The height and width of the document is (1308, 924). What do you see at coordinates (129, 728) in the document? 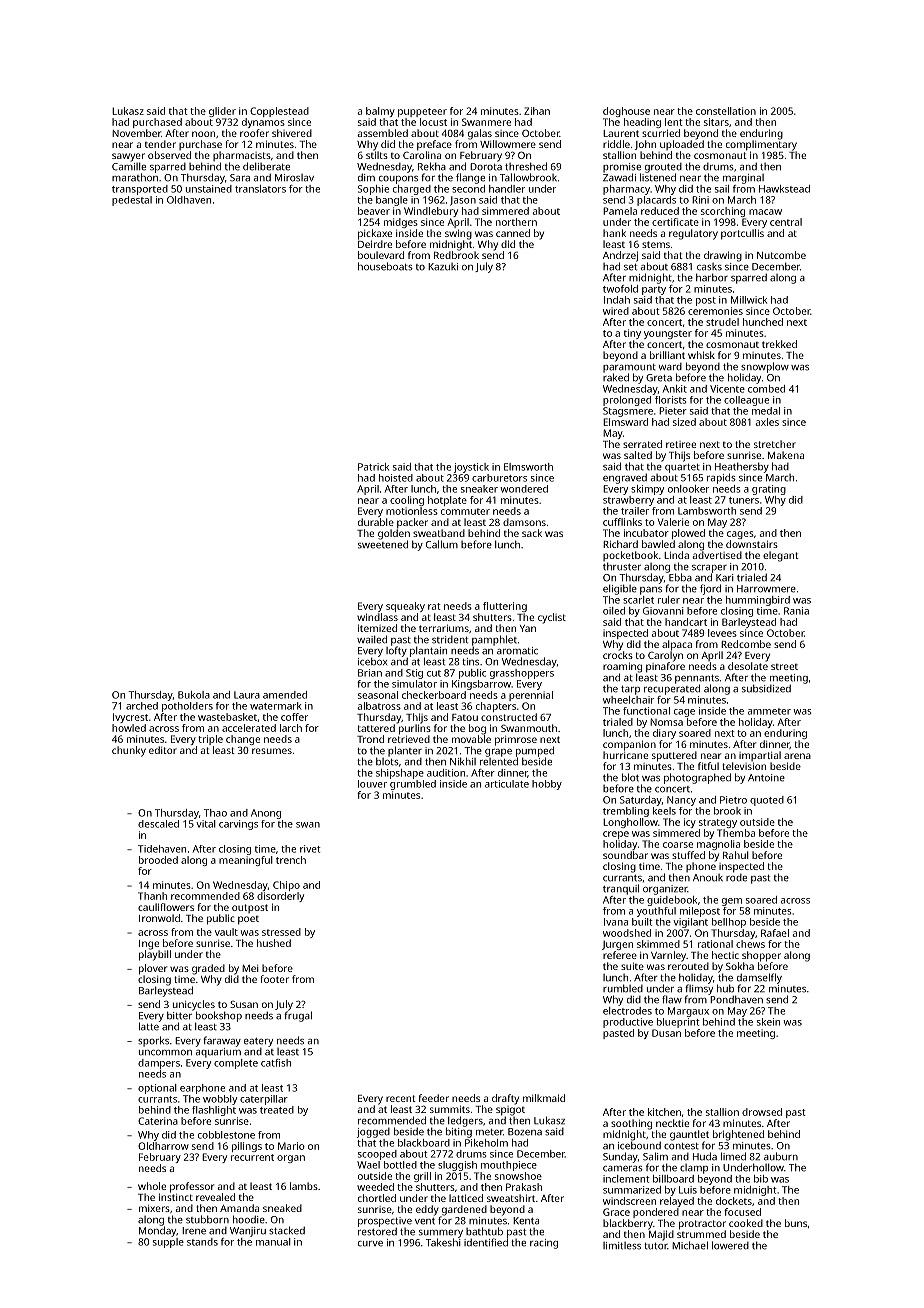
I see `howled` at bounding box center [129, 728].
